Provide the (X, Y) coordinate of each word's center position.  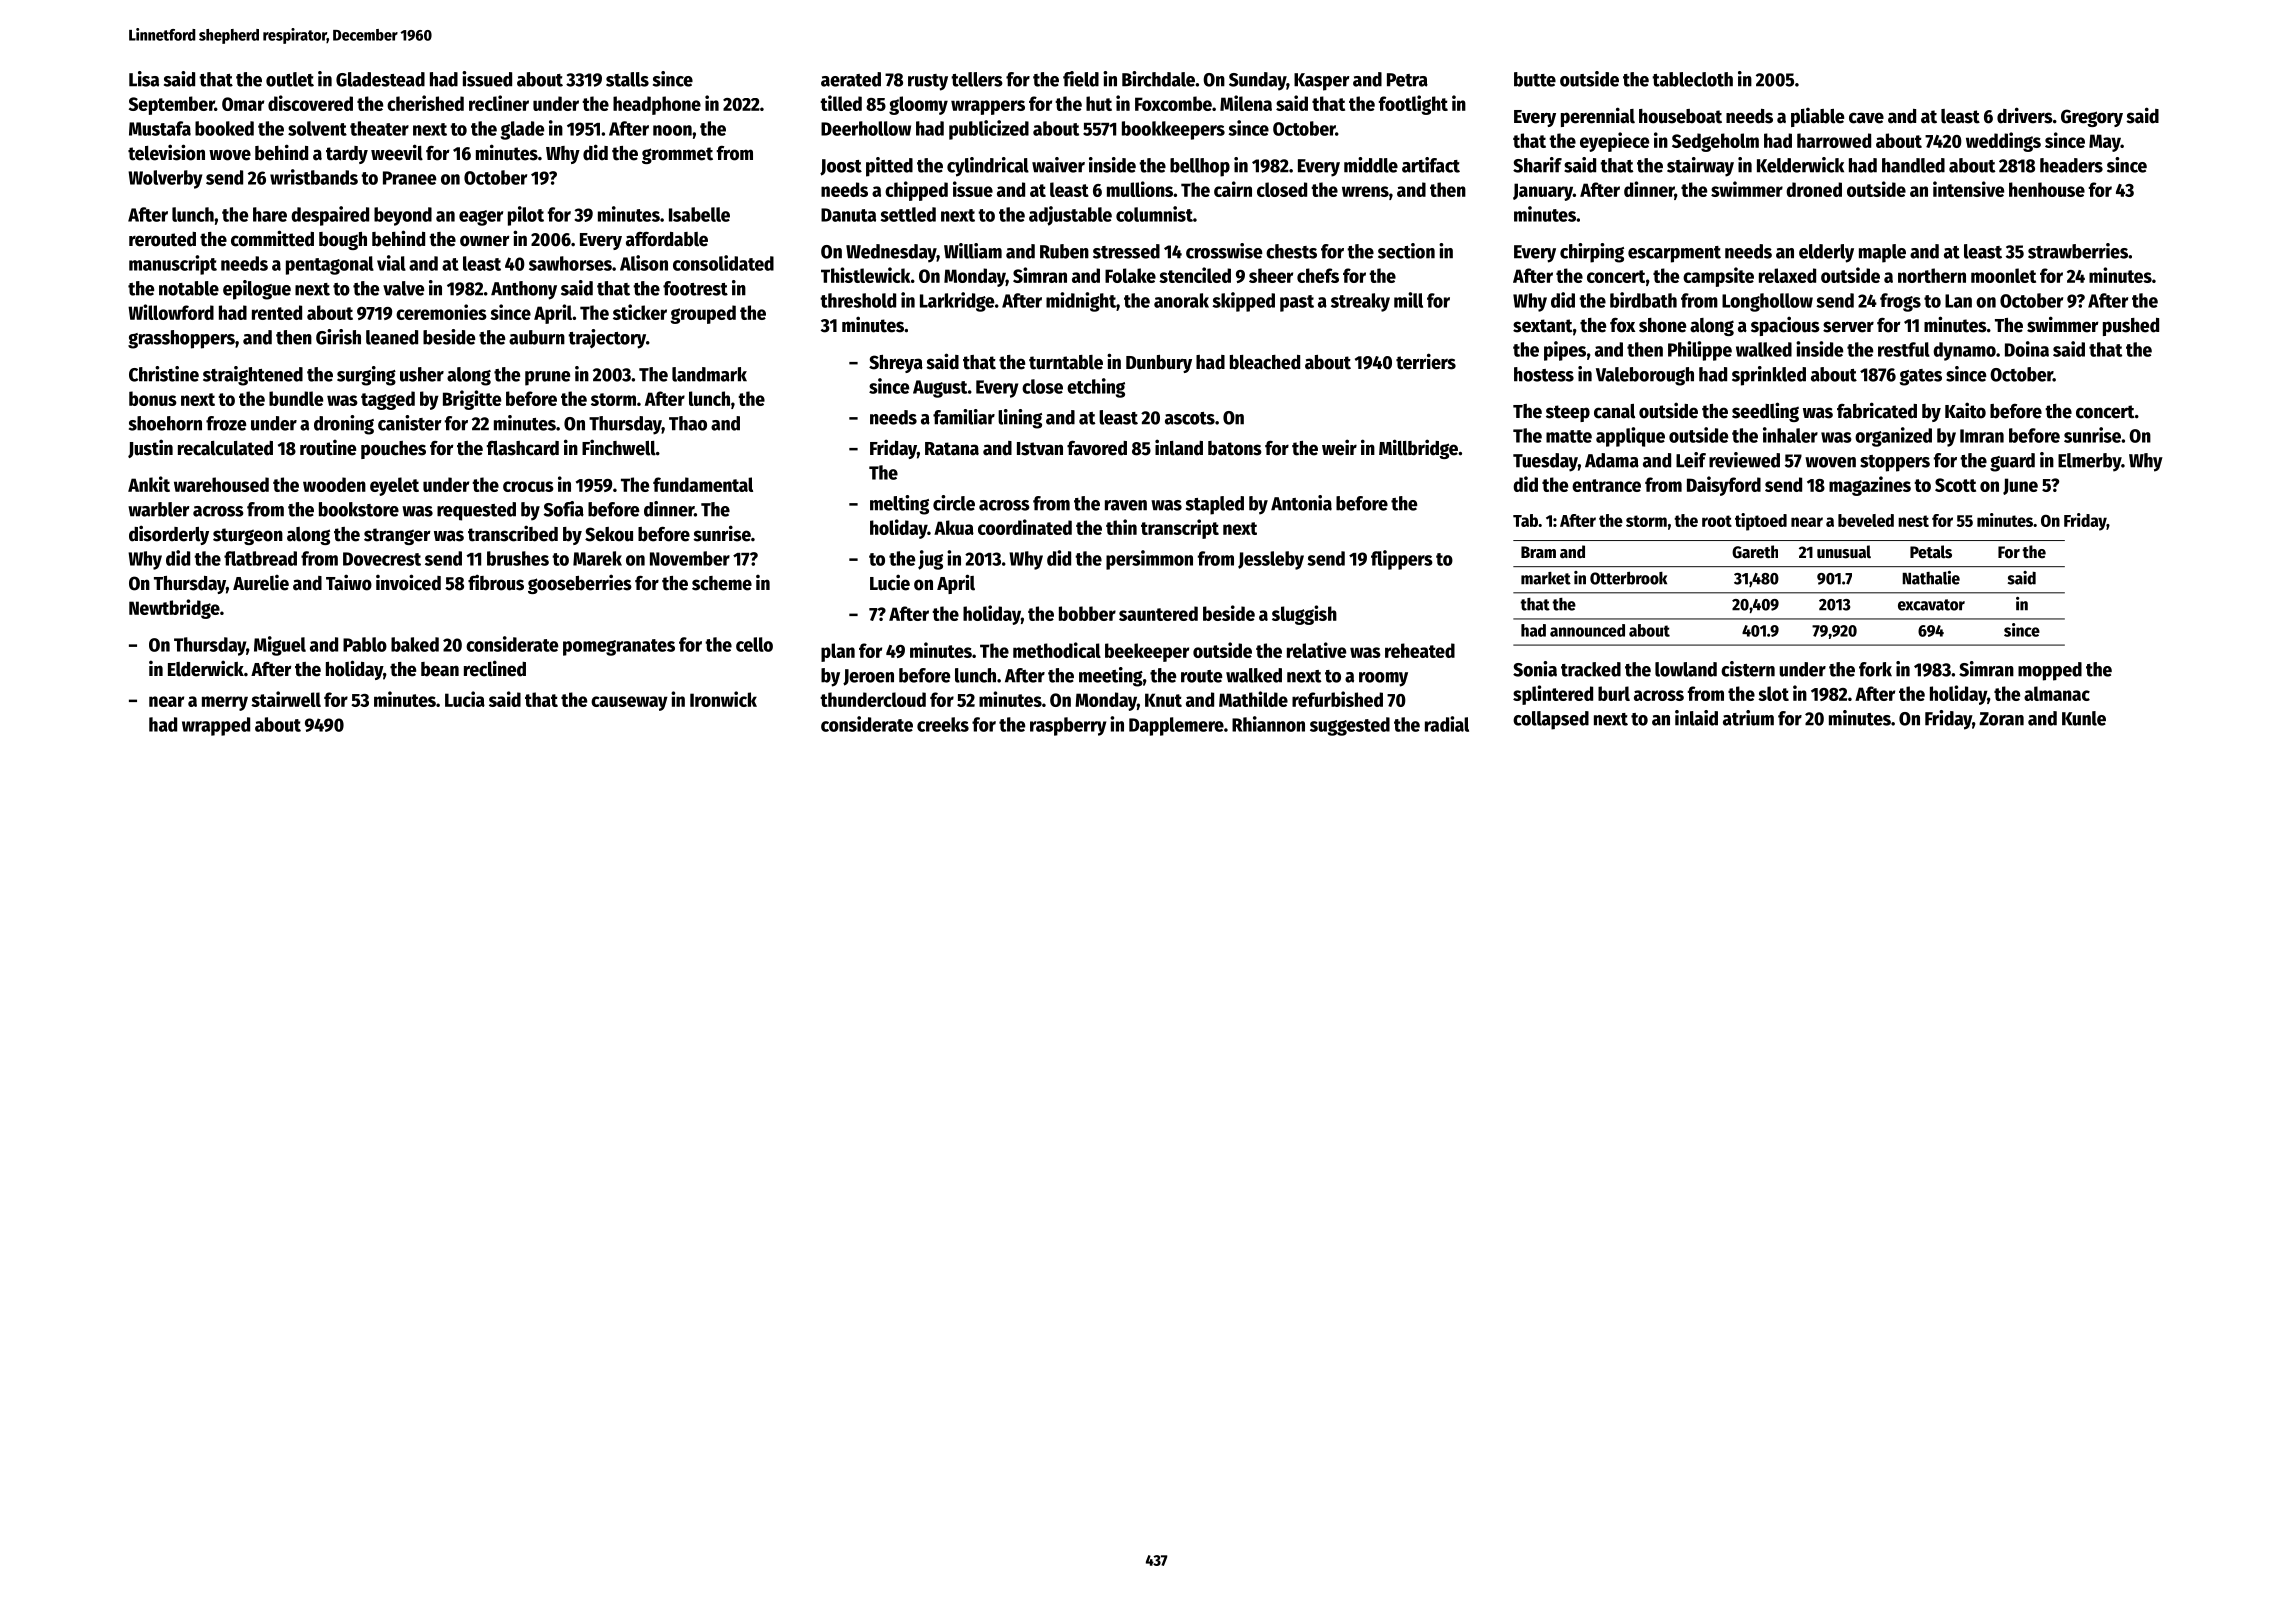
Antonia (1301, 503)
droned (1814, 189)
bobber (1087, 613)
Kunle (2084, 718)
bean (440, 669)
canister (410, 423)
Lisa (144, 79)
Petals (1931, 552)
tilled (841, 103)
